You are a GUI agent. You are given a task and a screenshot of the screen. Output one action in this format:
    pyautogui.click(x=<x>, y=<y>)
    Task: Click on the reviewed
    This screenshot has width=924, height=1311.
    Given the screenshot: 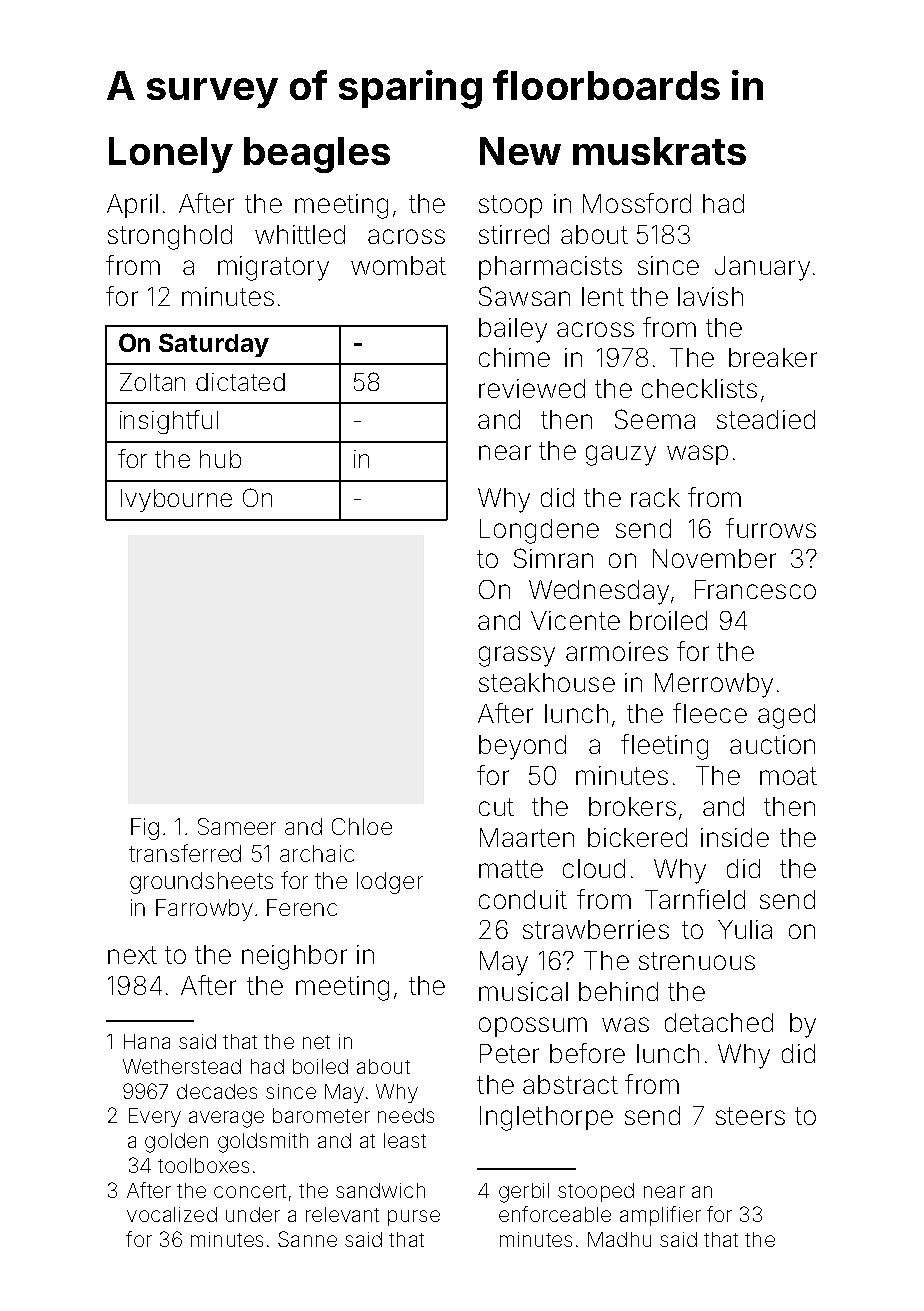 What is the action you would take?
    pyautogui.click(x=532, y=388)
